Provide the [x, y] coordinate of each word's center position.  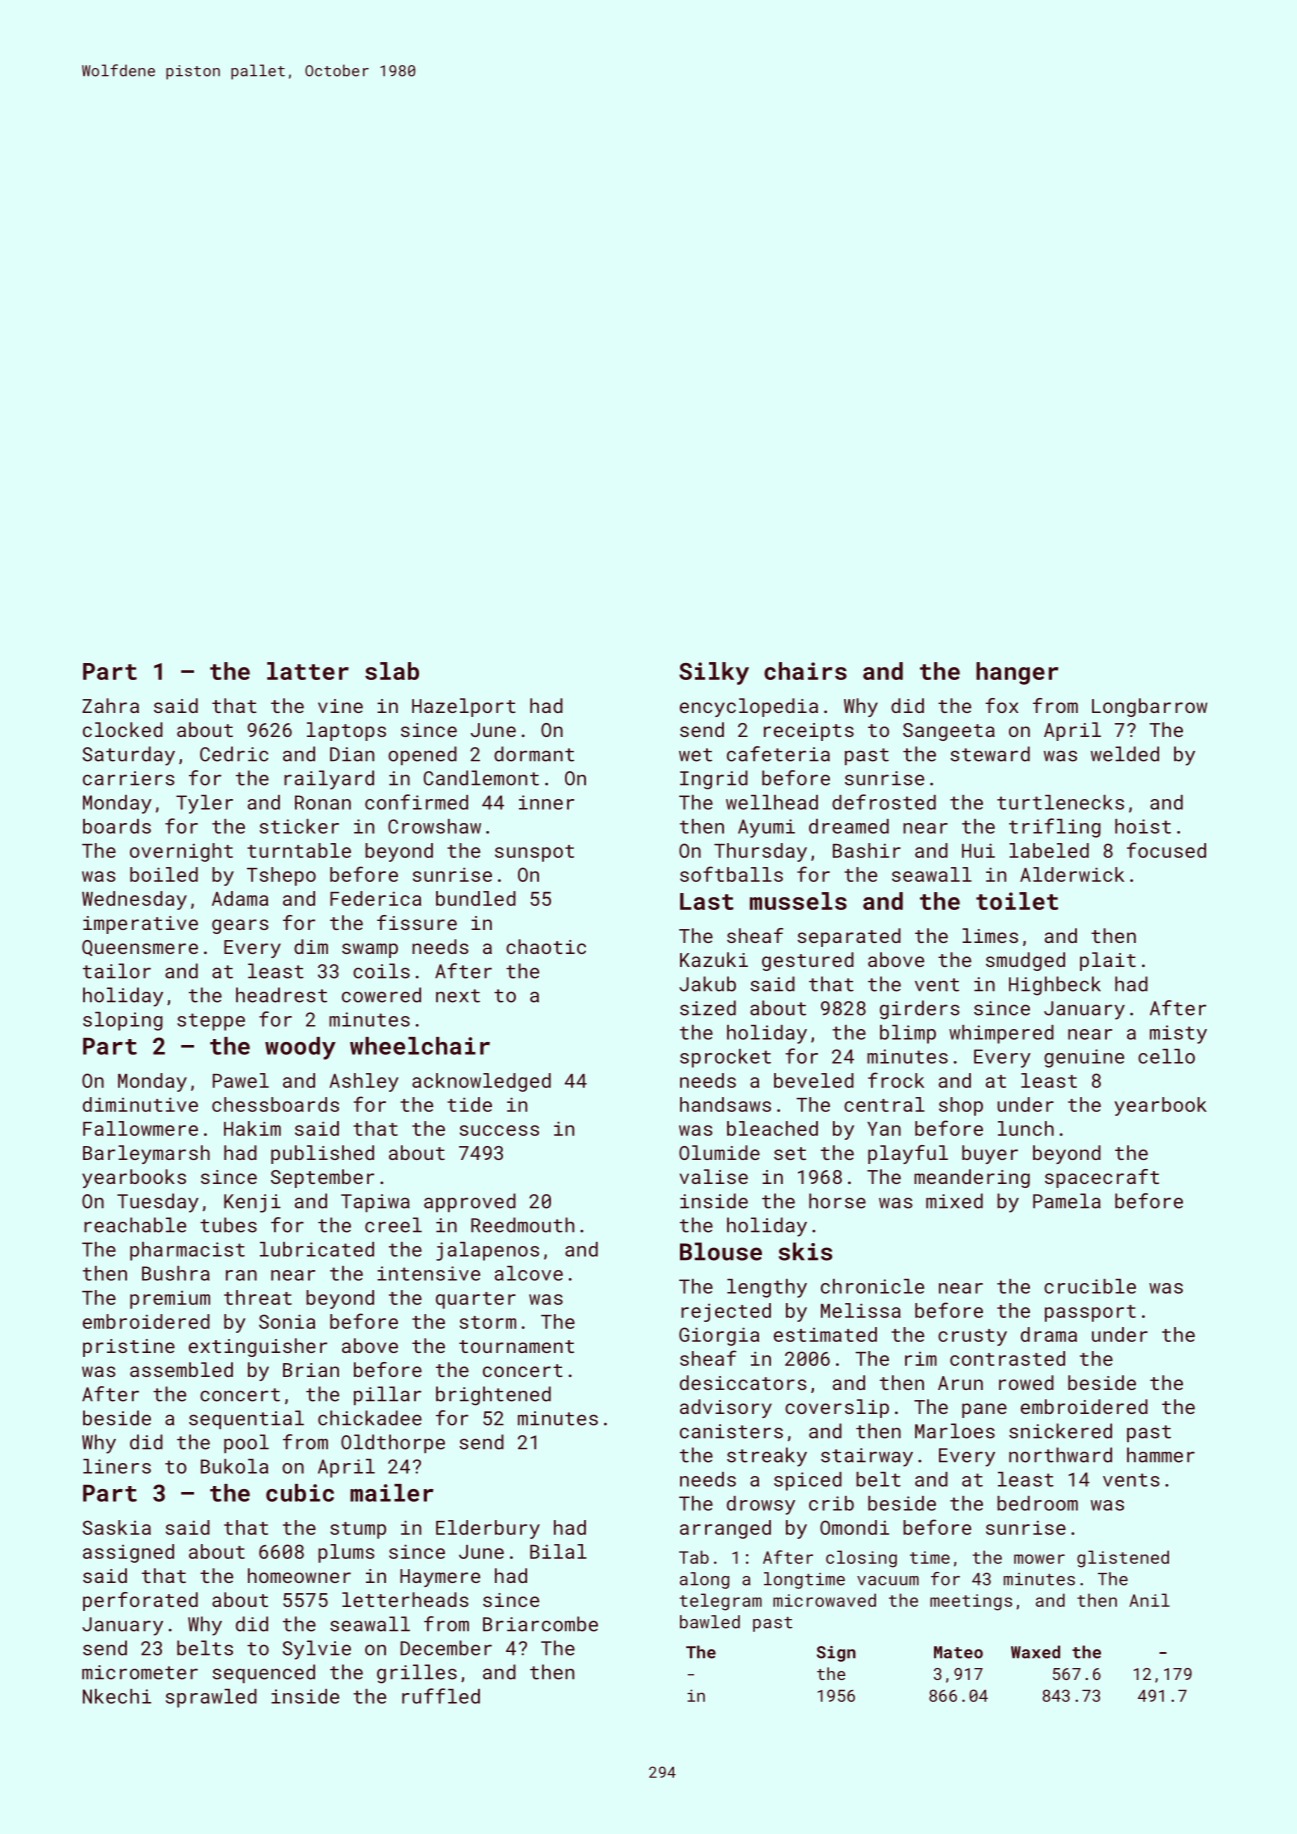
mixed [954, 1201]
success [499, 1130]
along [704, 1580]
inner [546, 802]
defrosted [884, 802]
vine [340, 706]
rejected [726, 1312]
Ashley [364, 1082]
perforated [140, 1601]
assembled [181, 1369]
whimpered [1001, 1034]
